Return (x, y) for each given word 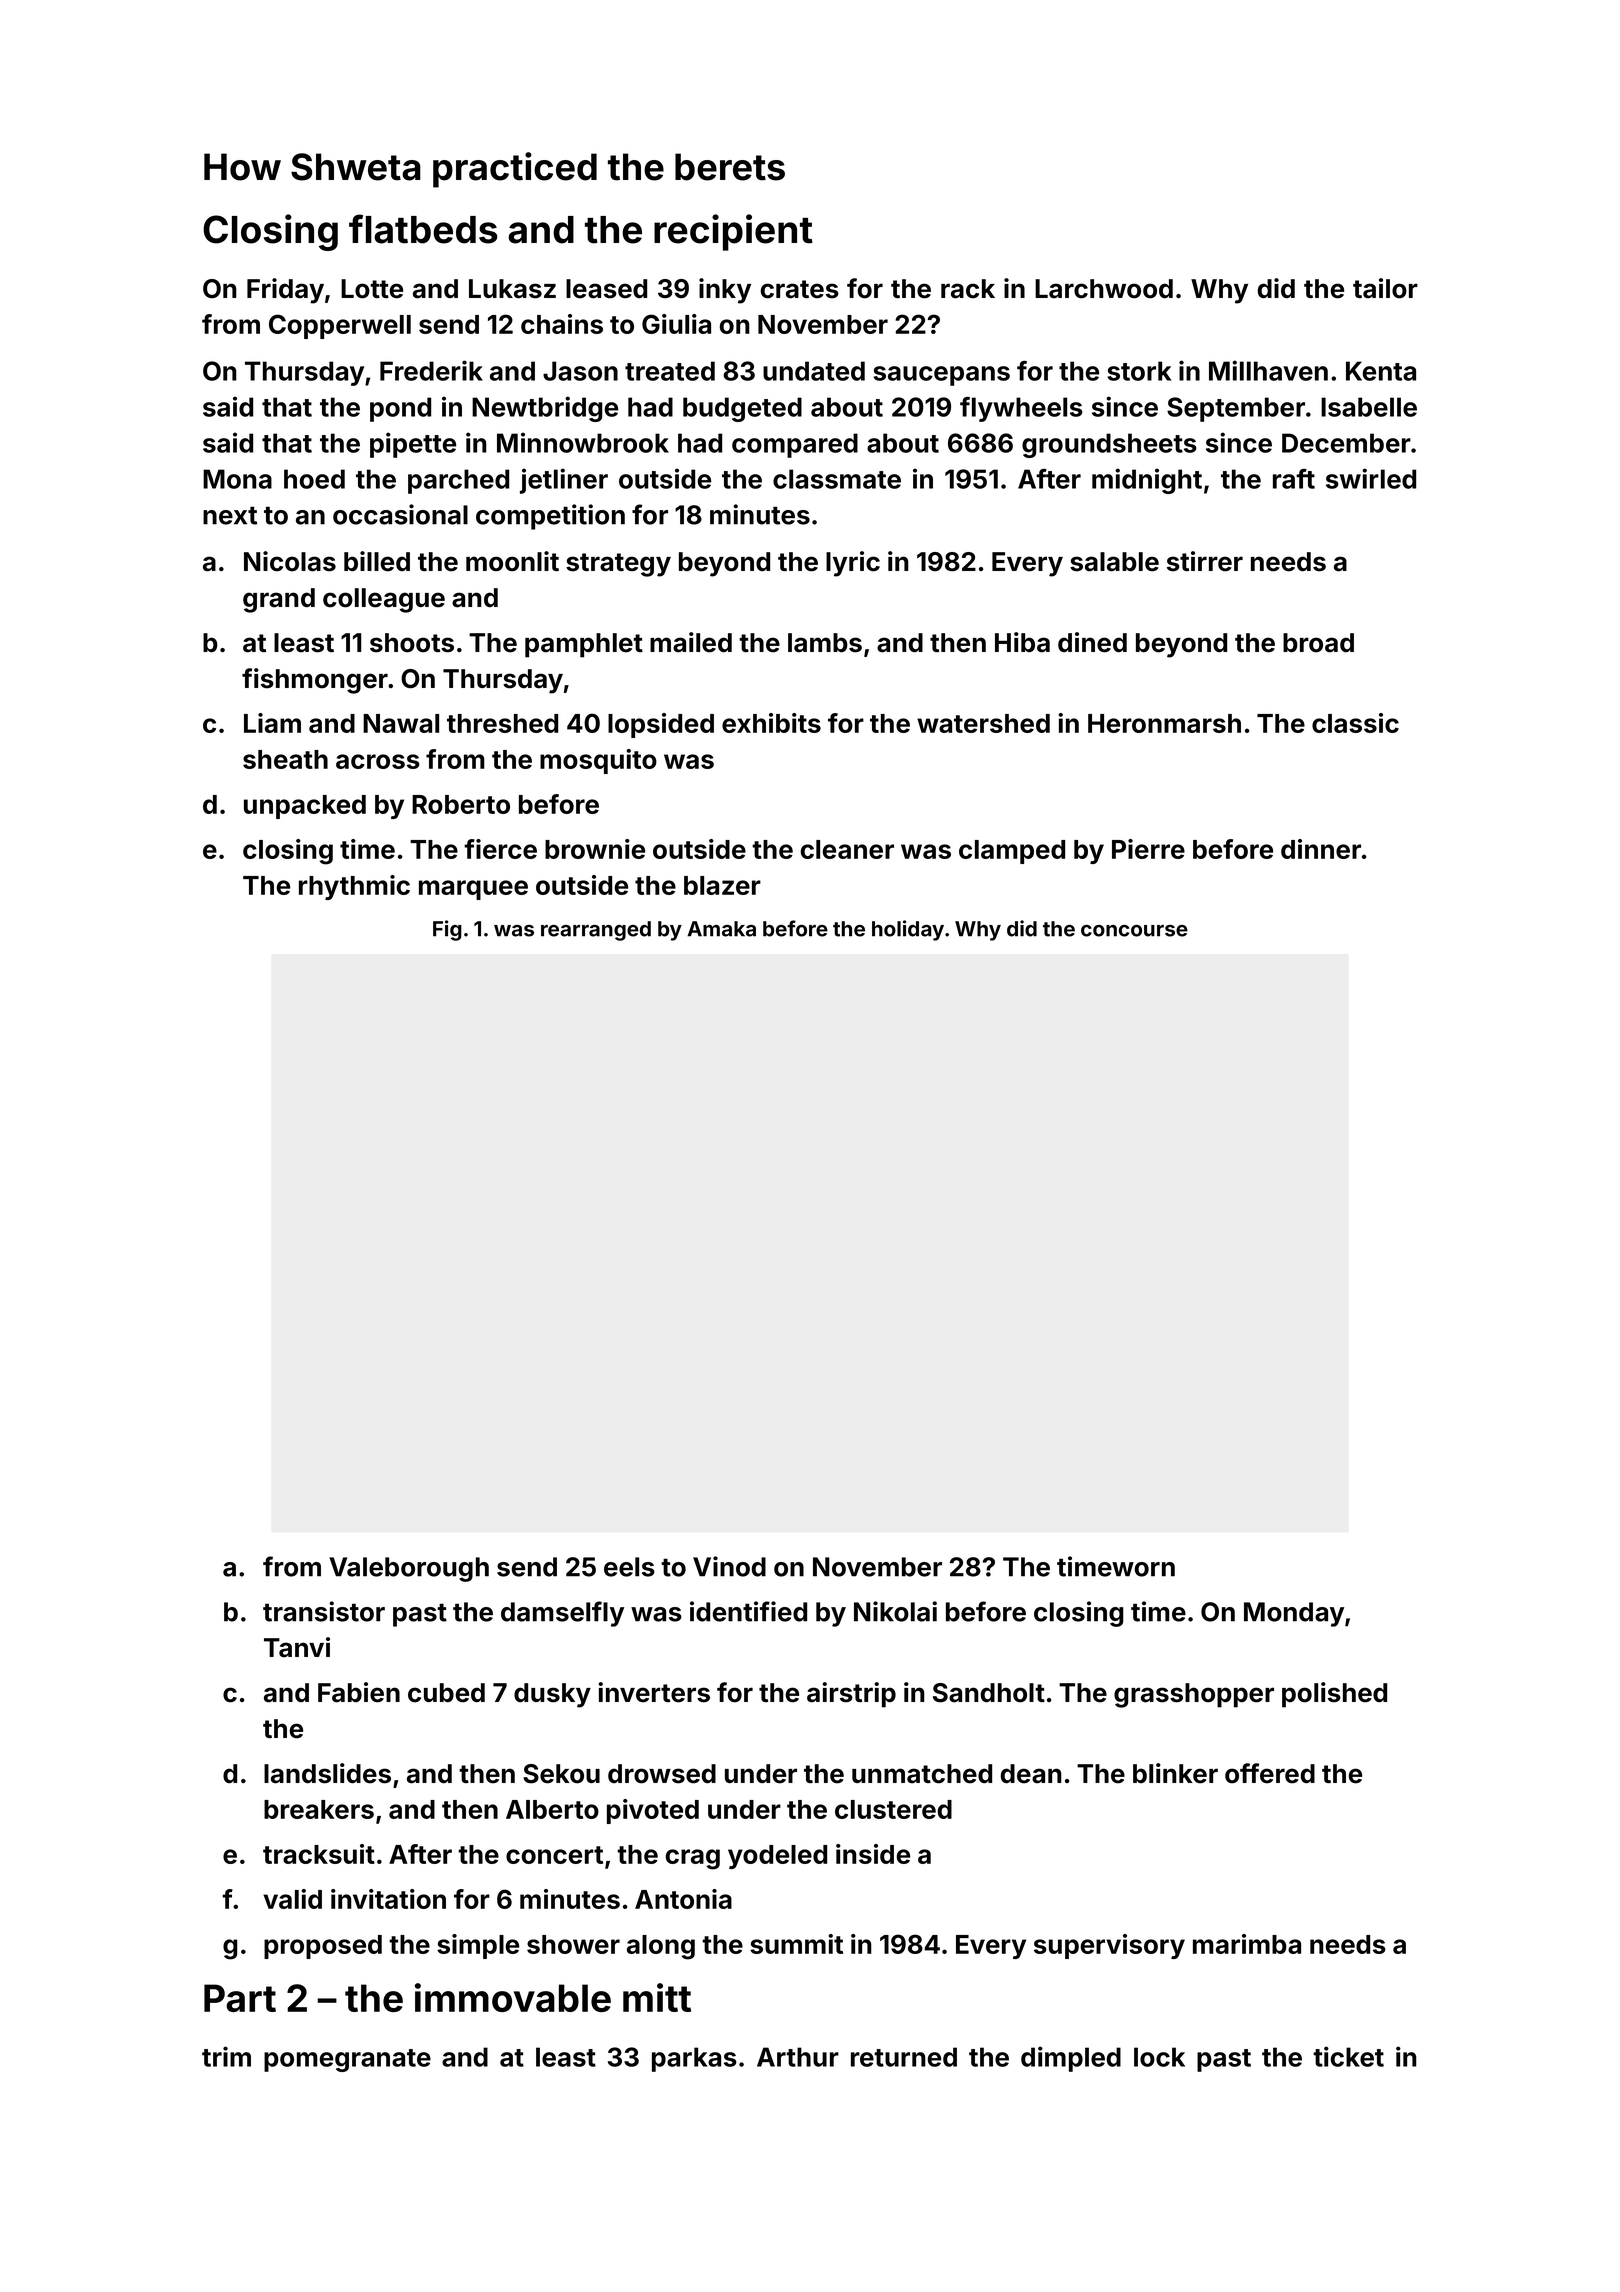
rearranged (596, 931)
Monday (1294, 1614)
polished (1334, 1695)
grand (279, 600)
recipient (733, 232)
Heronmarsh (1164, 723)
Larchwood (1104, 289)
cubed (446, 1693)
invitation (388, 1899)
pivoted (653, 1811)
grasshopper (1194, 1695)
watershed (983, 723)
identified (748, 1611)
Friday (285, 291)
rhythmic (354, 887)
